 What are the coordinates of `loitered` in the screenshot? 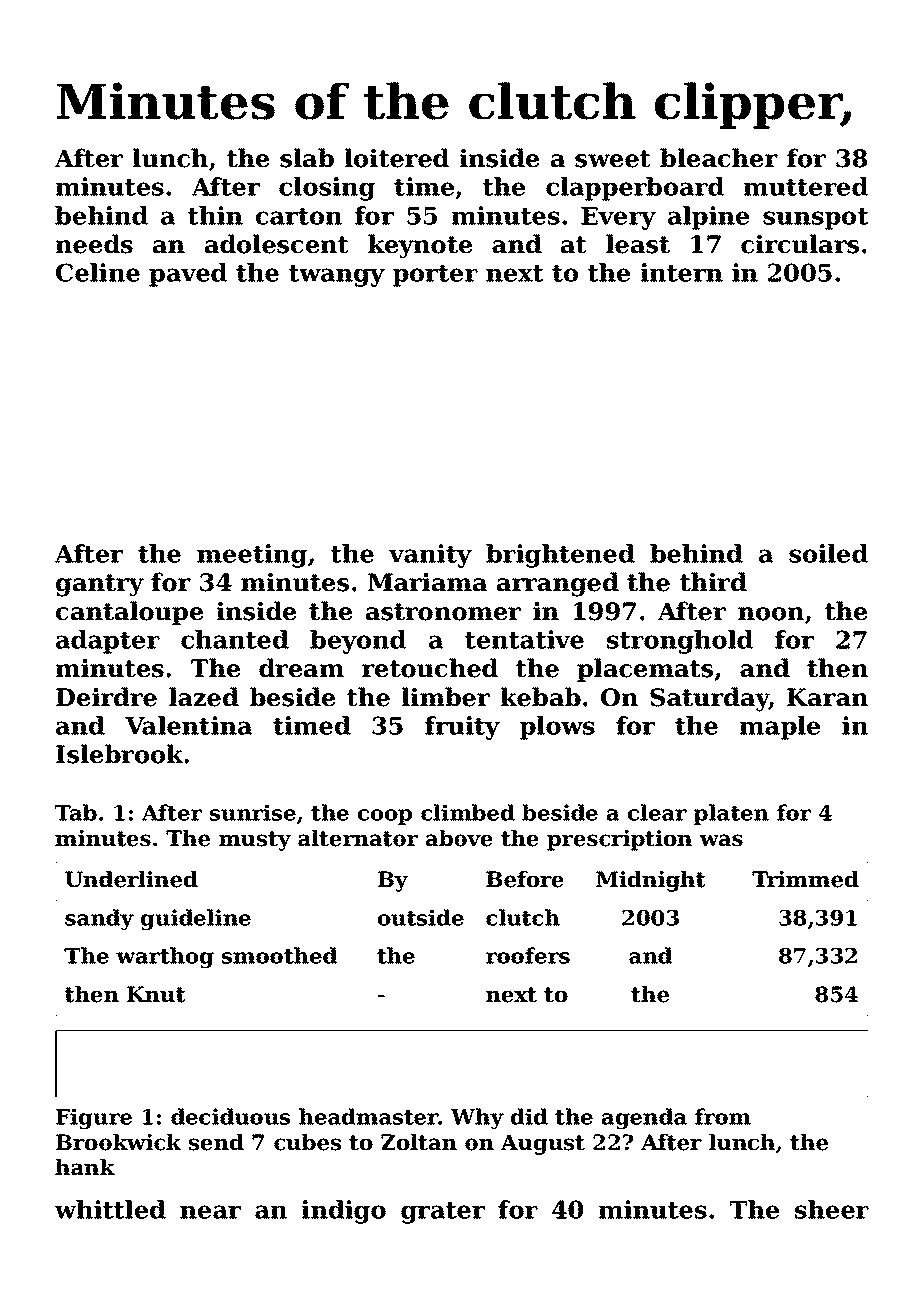 It's located at (397, 158).
